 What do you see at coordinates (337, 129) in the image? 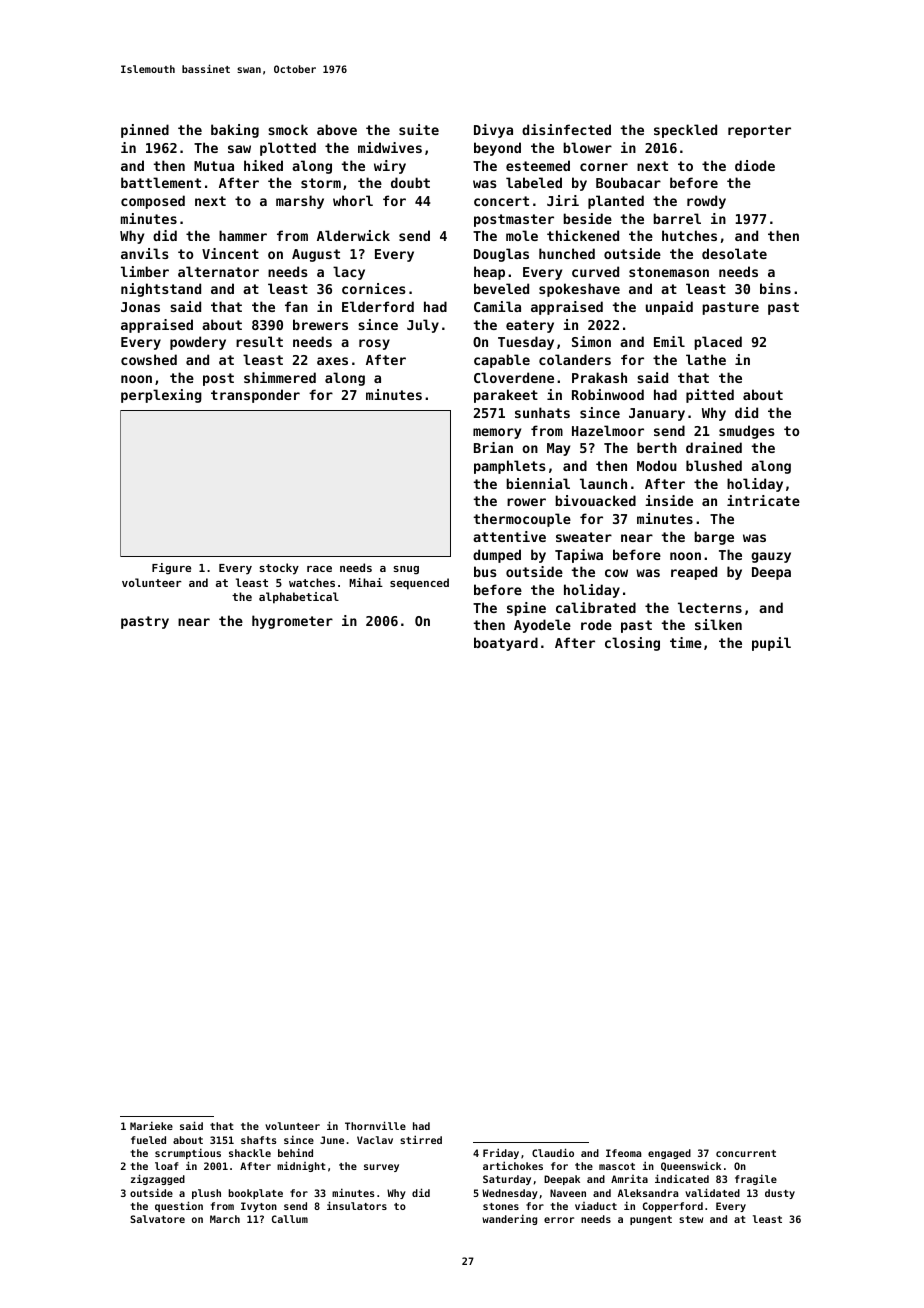
I see `above` at bounding box center [337, 129].
